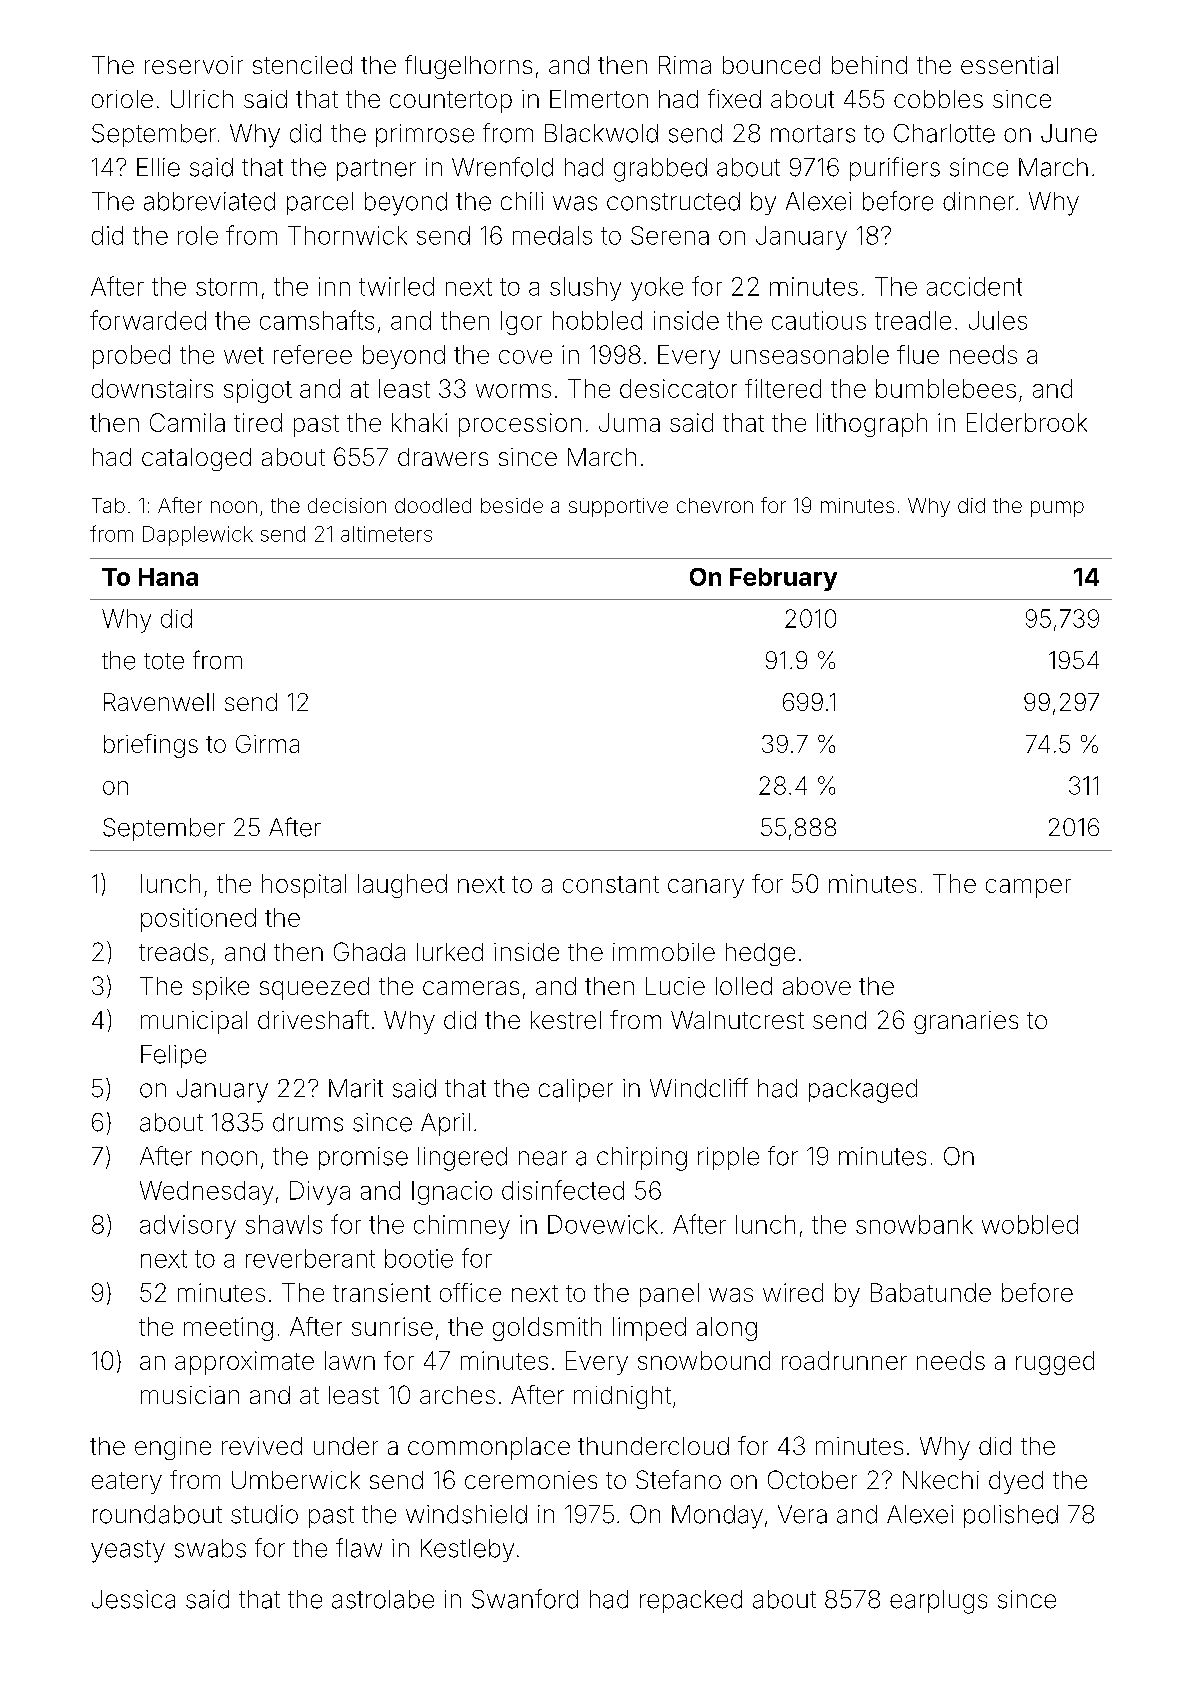 This page has width=1202, height=1700. Describe the element at coordinates (313, 1019) in the page. I see `driveshaft` at that location.
